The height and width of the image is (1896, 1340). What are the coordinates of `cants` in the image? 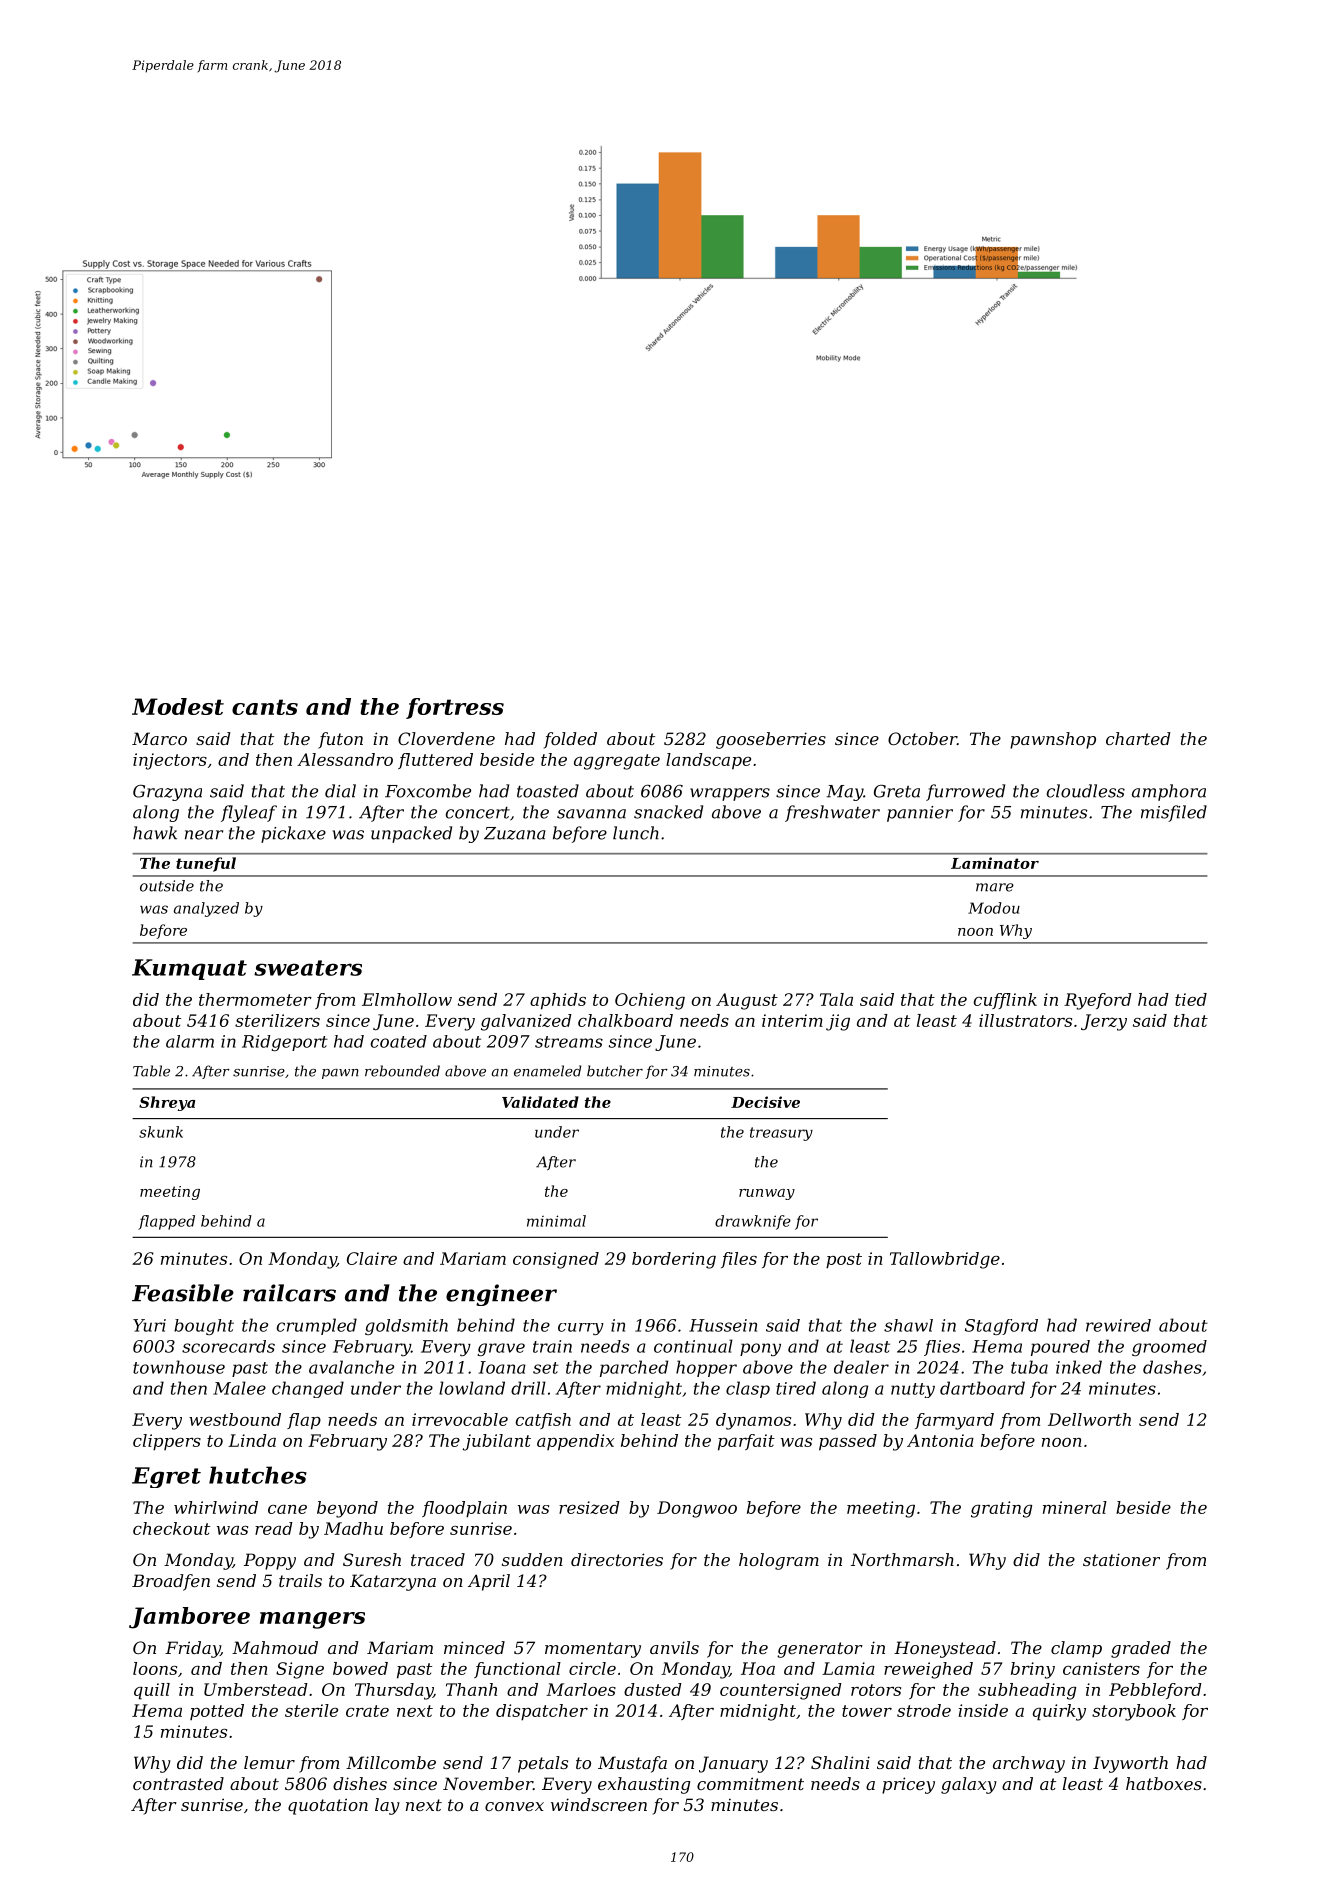 It's located at (265, 707).
